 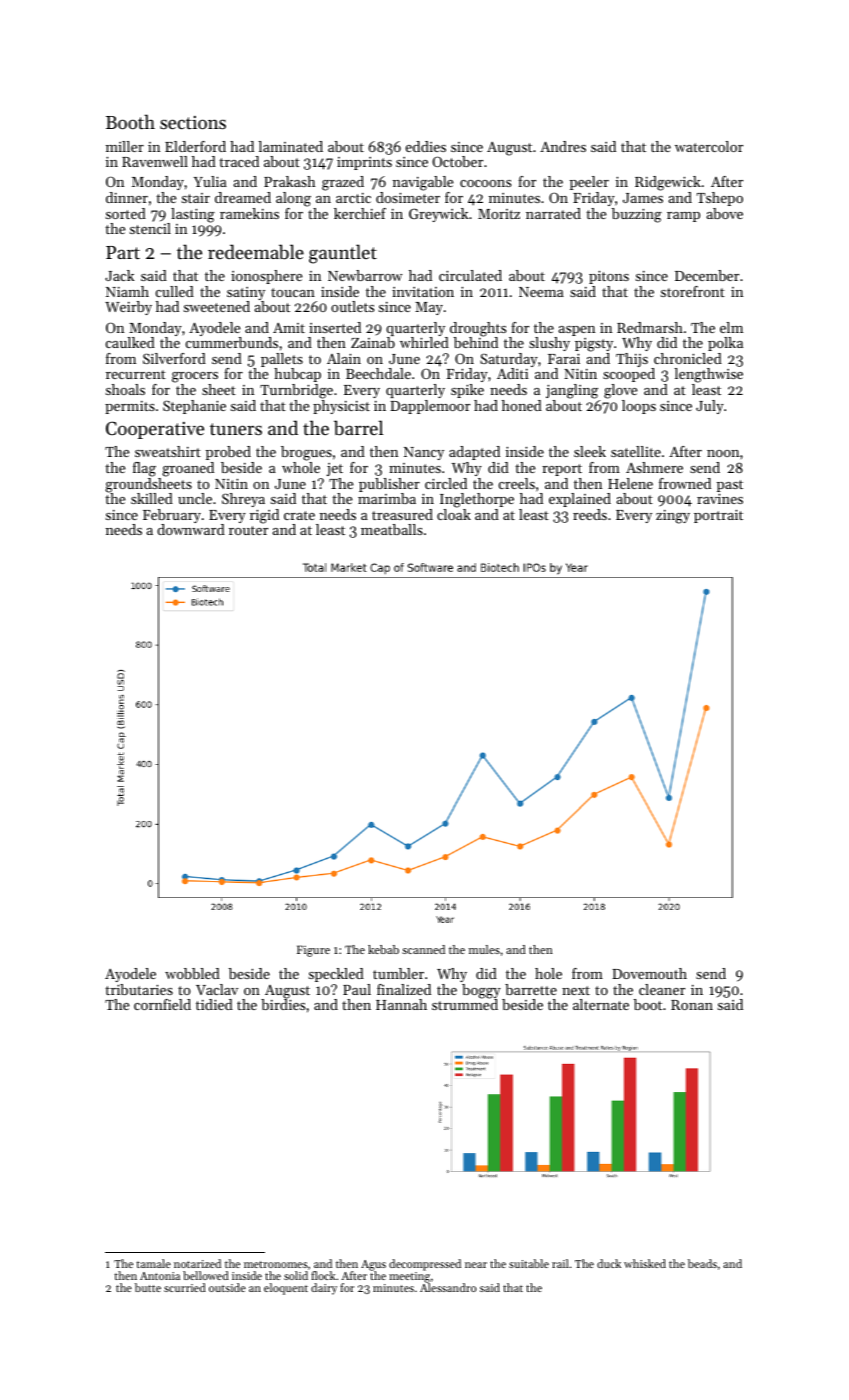 What do you see at coordinates (286, 1289) in the screenshot?
I see `eloquent` at bounding box center [286, 1289].
